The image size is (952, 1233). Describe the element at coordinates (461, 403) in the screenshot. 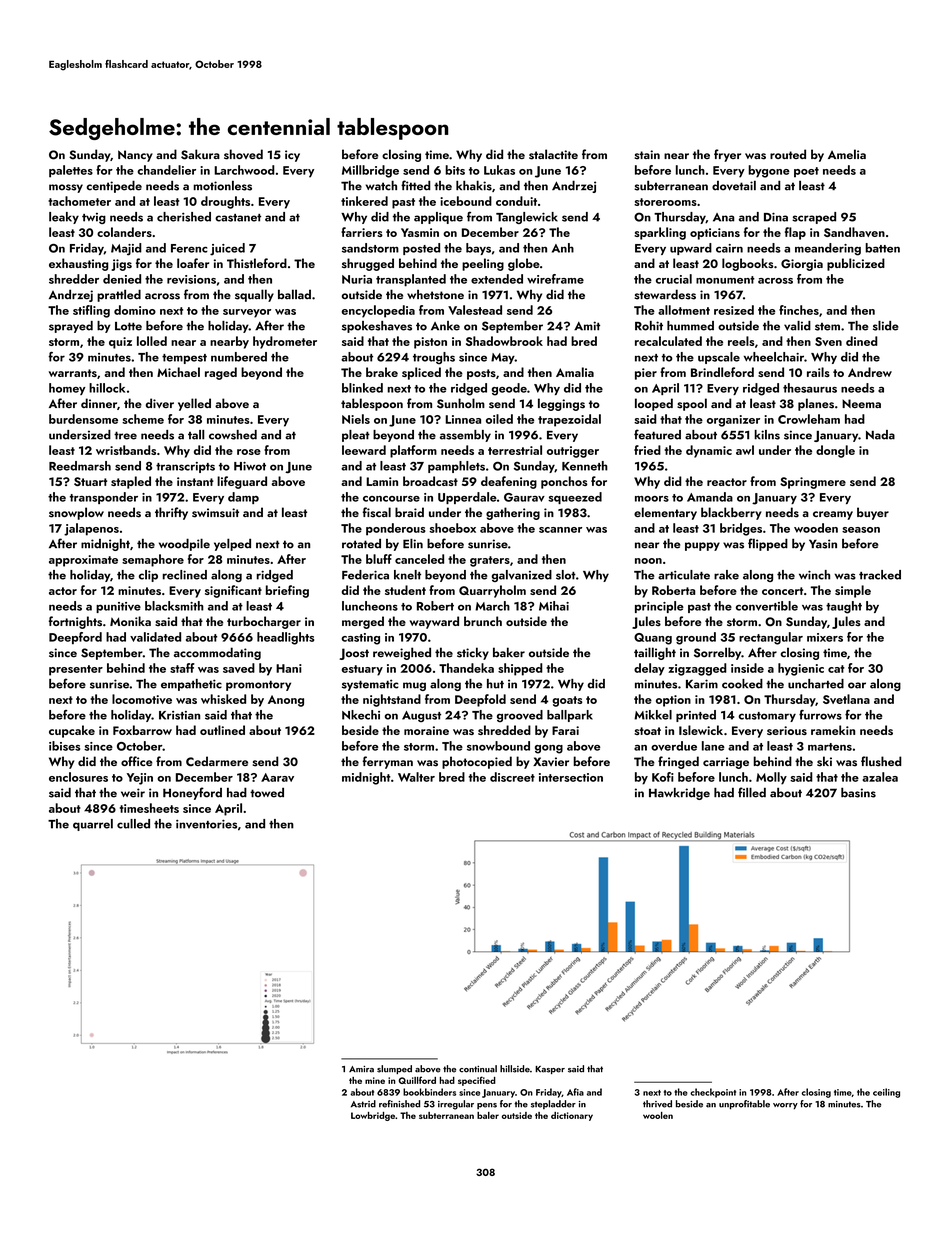

I see `Sunholm` at that location.
